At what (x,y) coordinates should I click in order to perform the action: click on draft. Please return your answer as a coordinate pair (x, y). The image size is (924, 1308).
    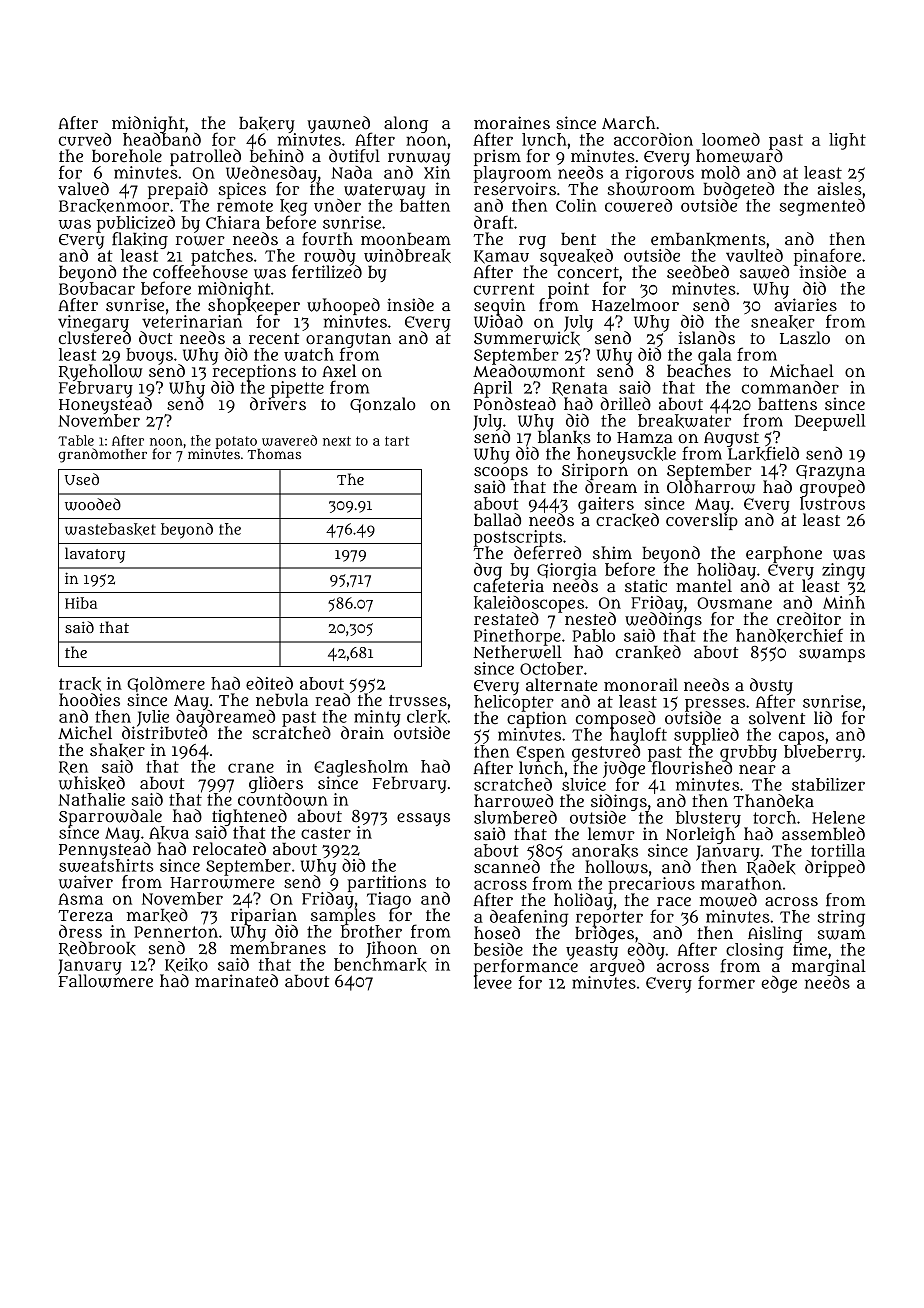
    Looking at the image, I should click on (494, 222).
